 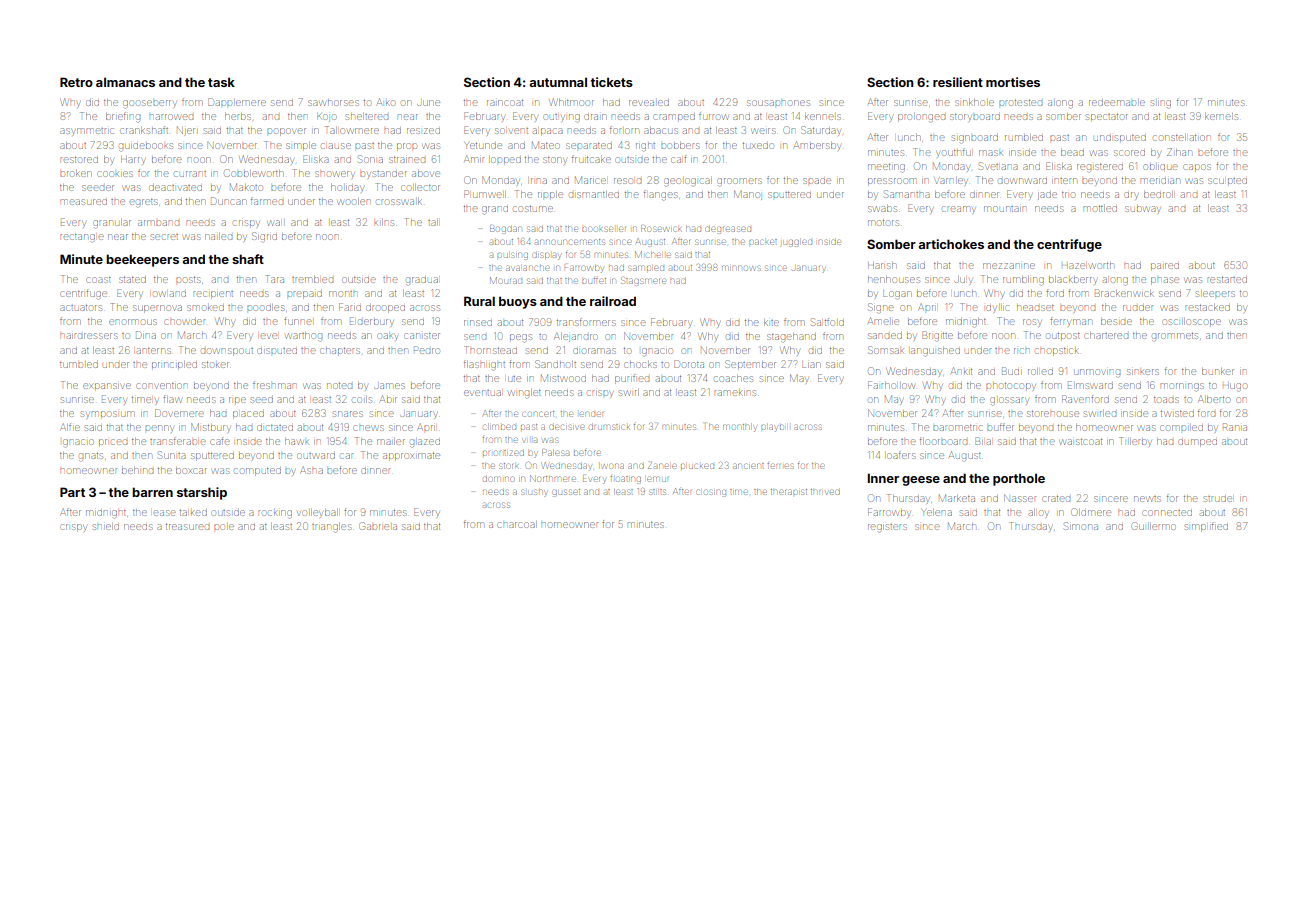 I want to click on lemur, so click(x=657, y=479).
